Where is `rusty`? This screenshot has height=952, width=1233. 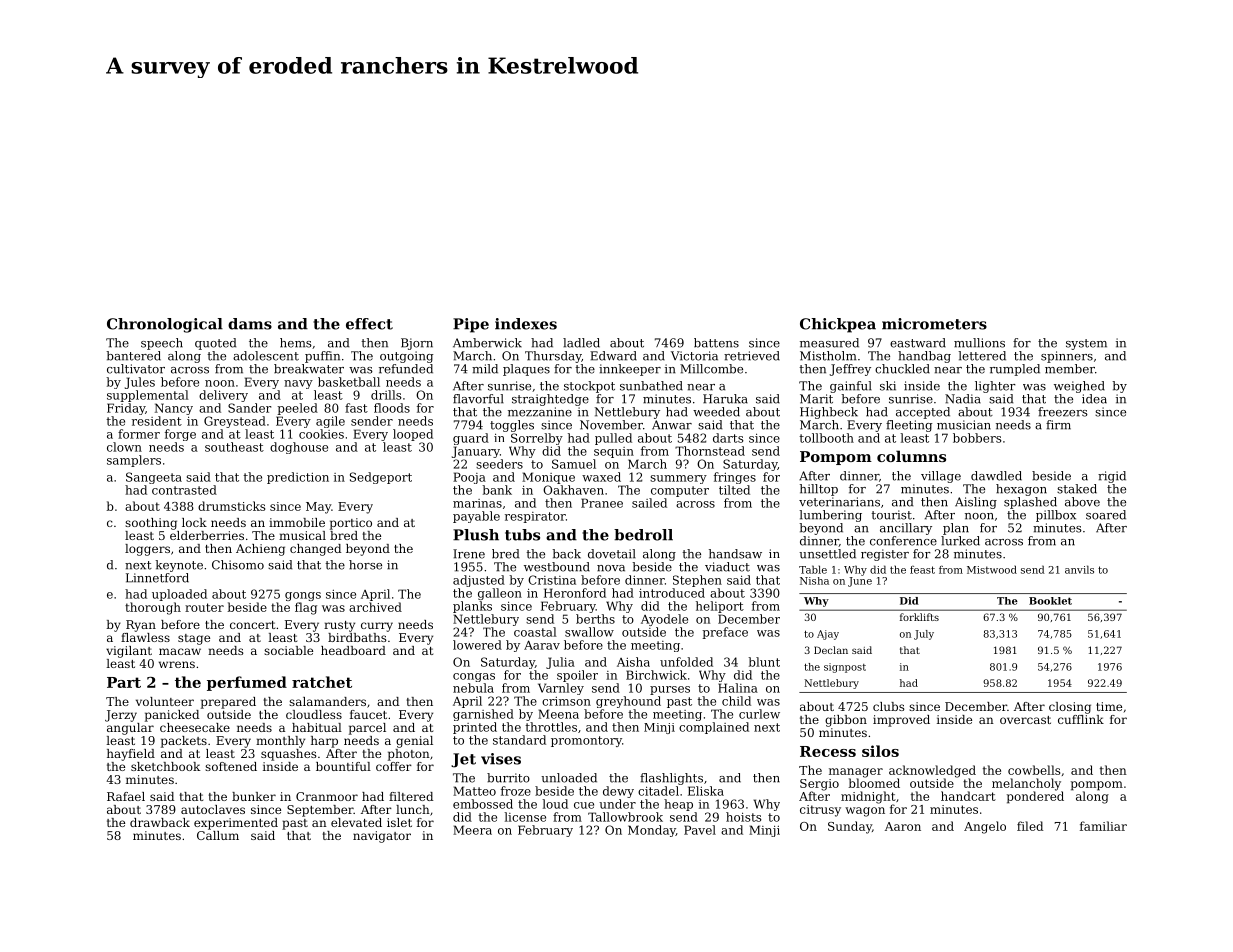 rusty is located at coordinates (339, 626).
